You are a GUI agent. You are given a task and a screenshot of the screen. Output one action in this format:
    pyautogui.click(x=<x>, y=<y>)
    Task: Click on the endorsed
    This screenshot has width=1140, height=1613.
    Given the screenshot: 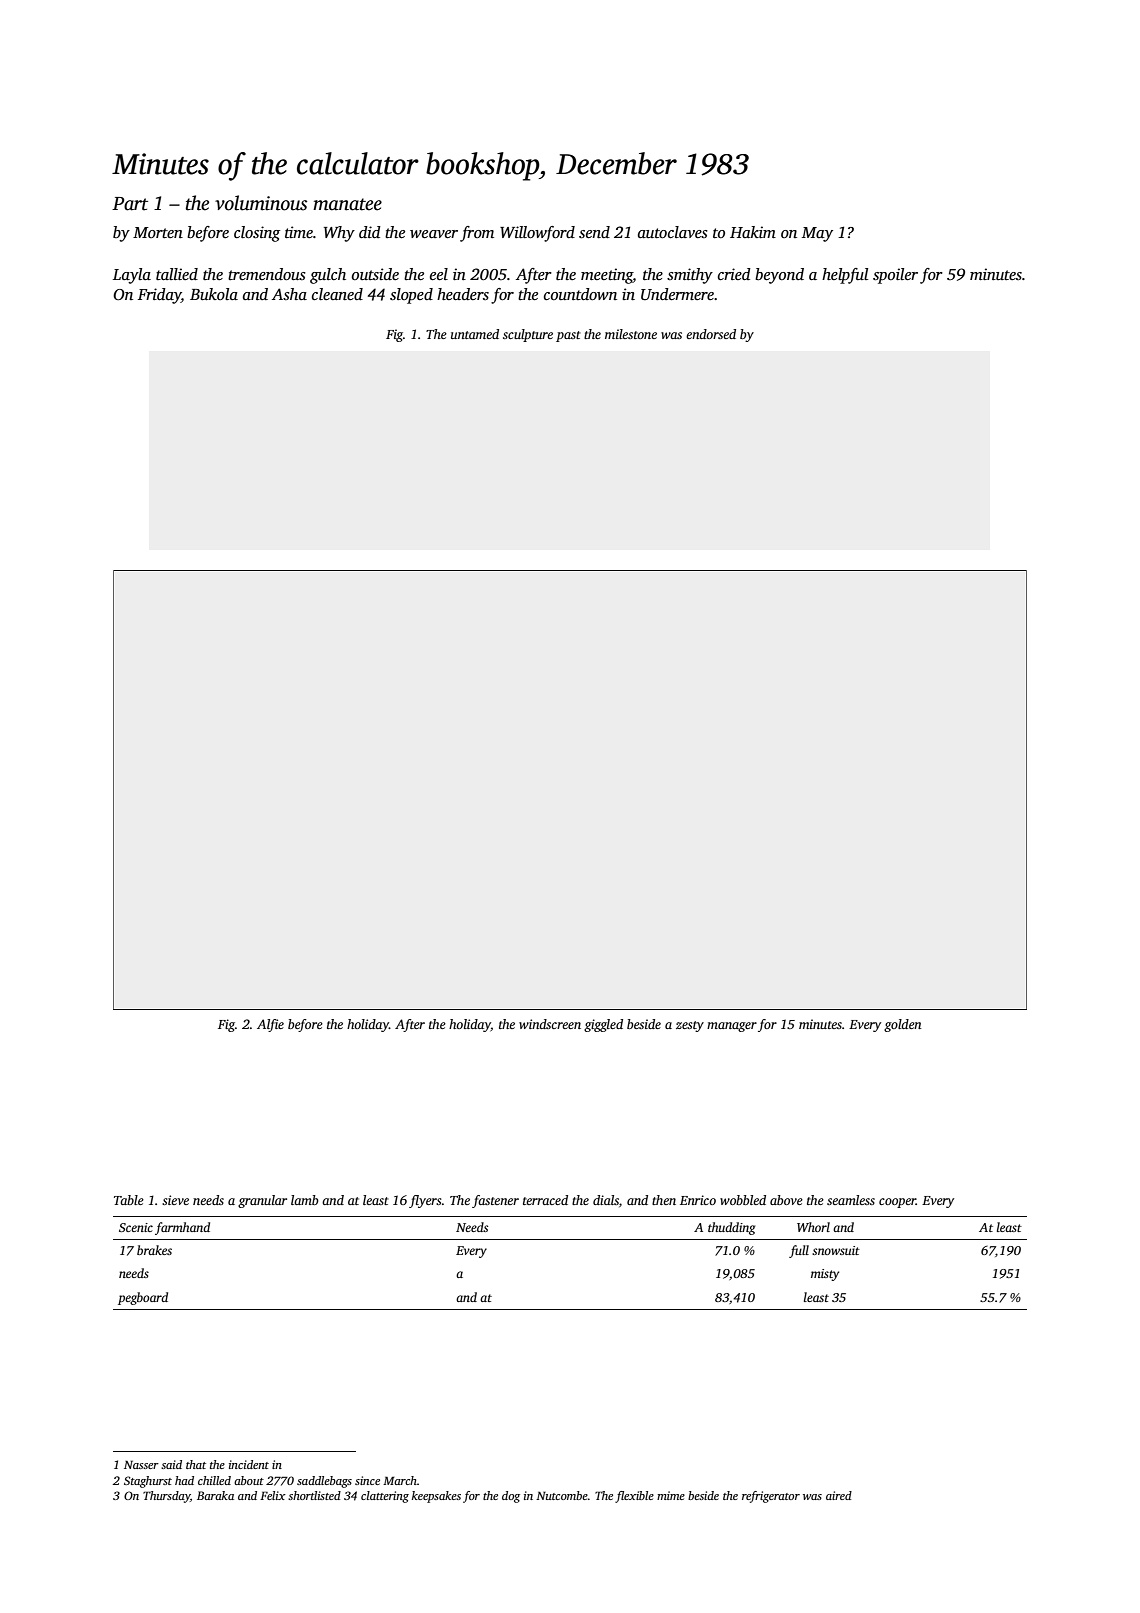 What is the action you would take?
    pyautogui.click(x=711, y=334)
